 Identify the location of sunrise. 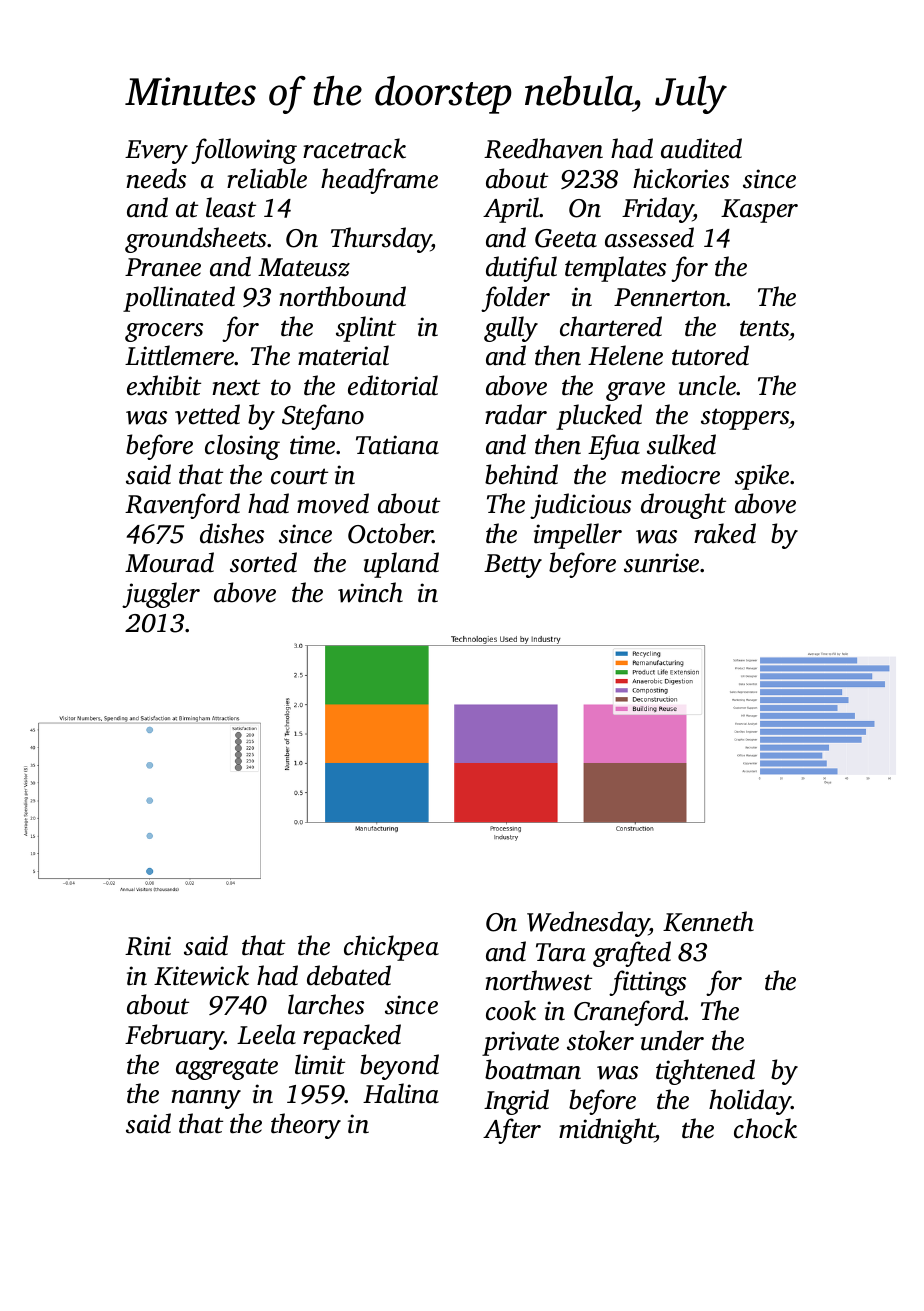
(661, 563).
